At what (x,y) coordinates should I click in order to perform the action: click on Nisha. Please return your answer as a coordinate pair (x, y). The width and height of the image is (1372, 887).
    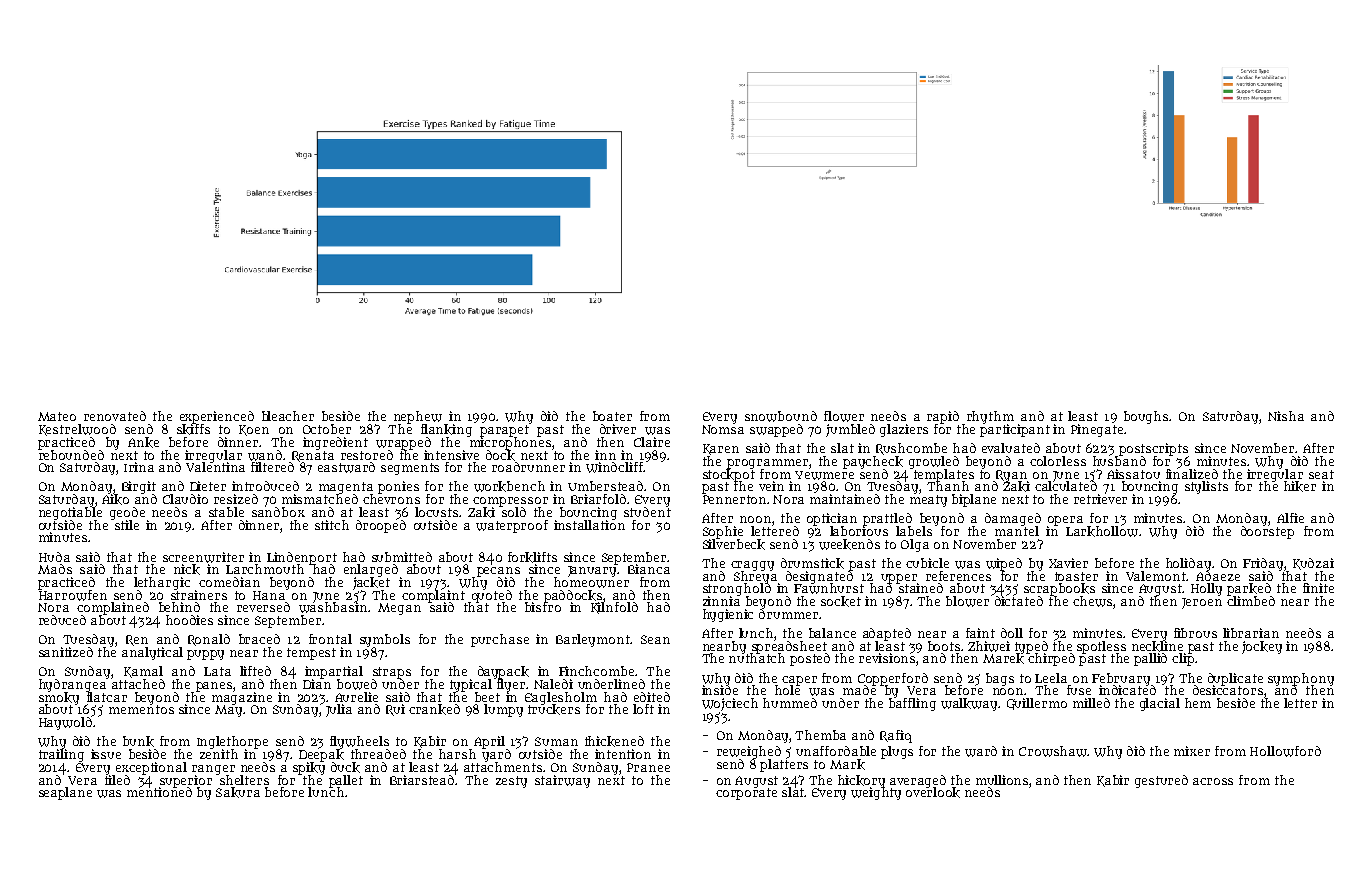
    Looking at the image, I should click on (1286, 416).
